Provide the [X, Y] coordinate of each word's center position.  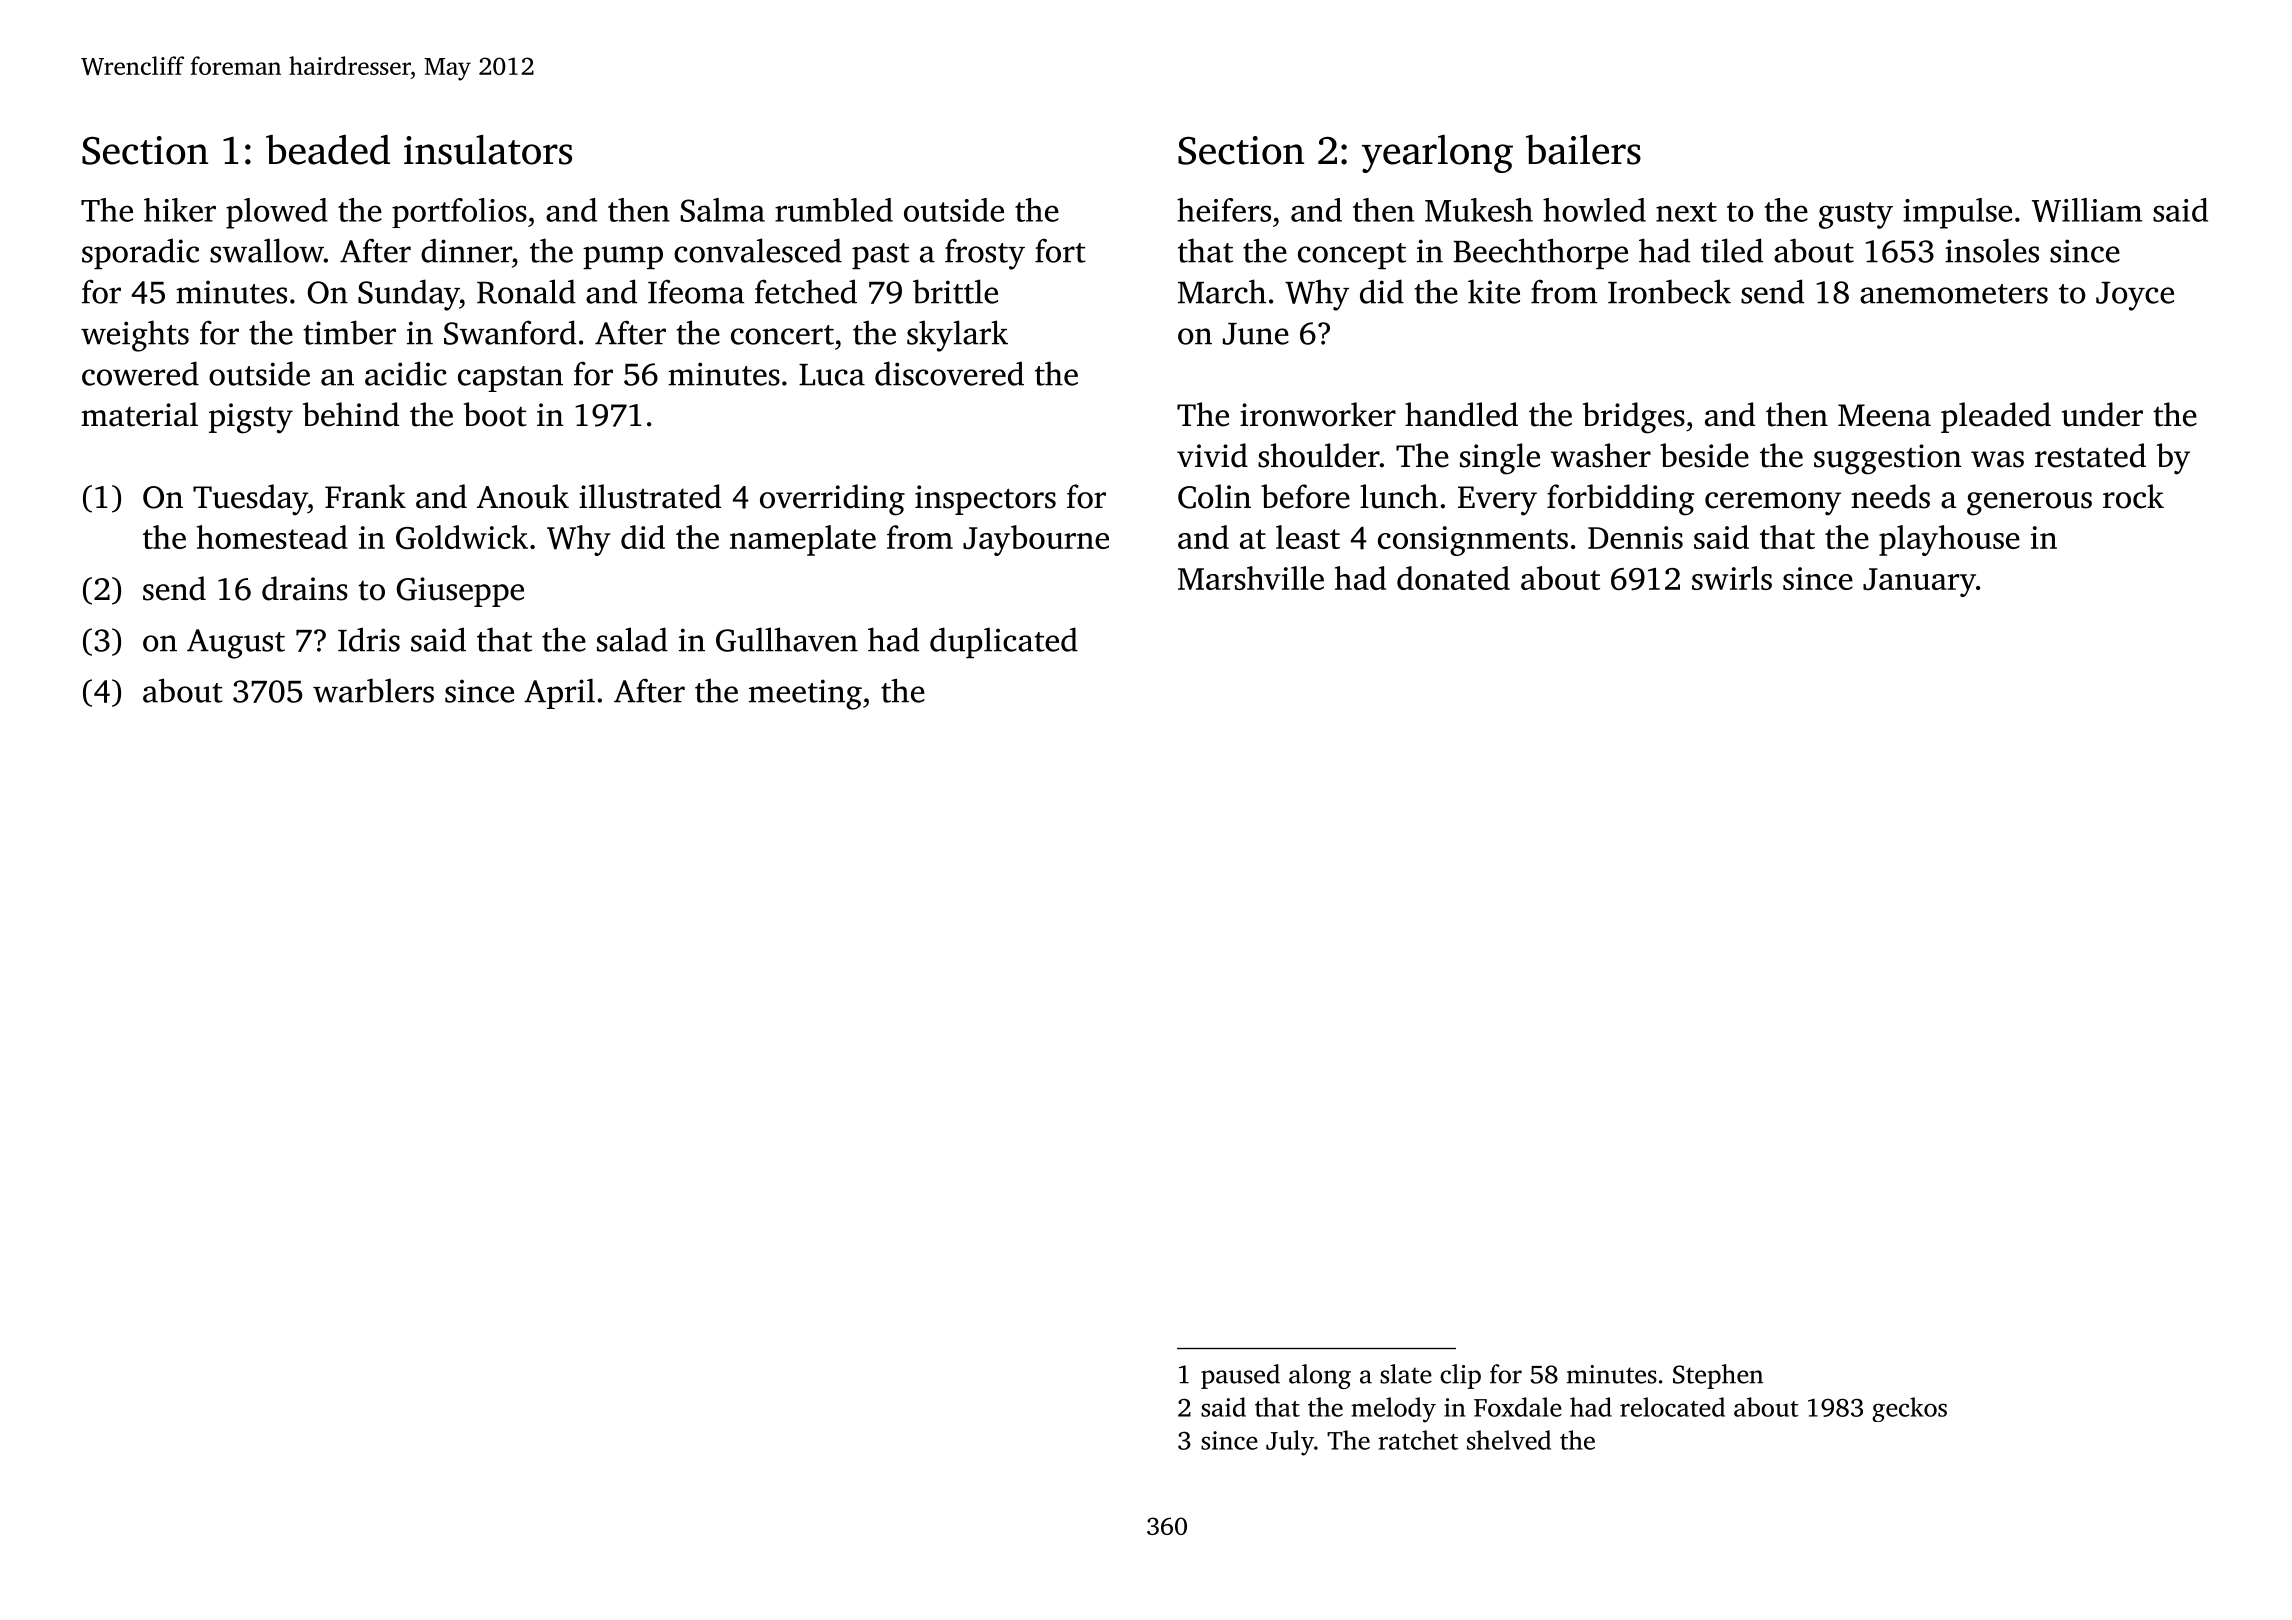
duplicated [1004, 642]
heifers [1224, 210]
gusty [1856, 215]
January [1919, 582]
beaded [328, 150]
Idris [369, 639]
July [1290, 1443]
